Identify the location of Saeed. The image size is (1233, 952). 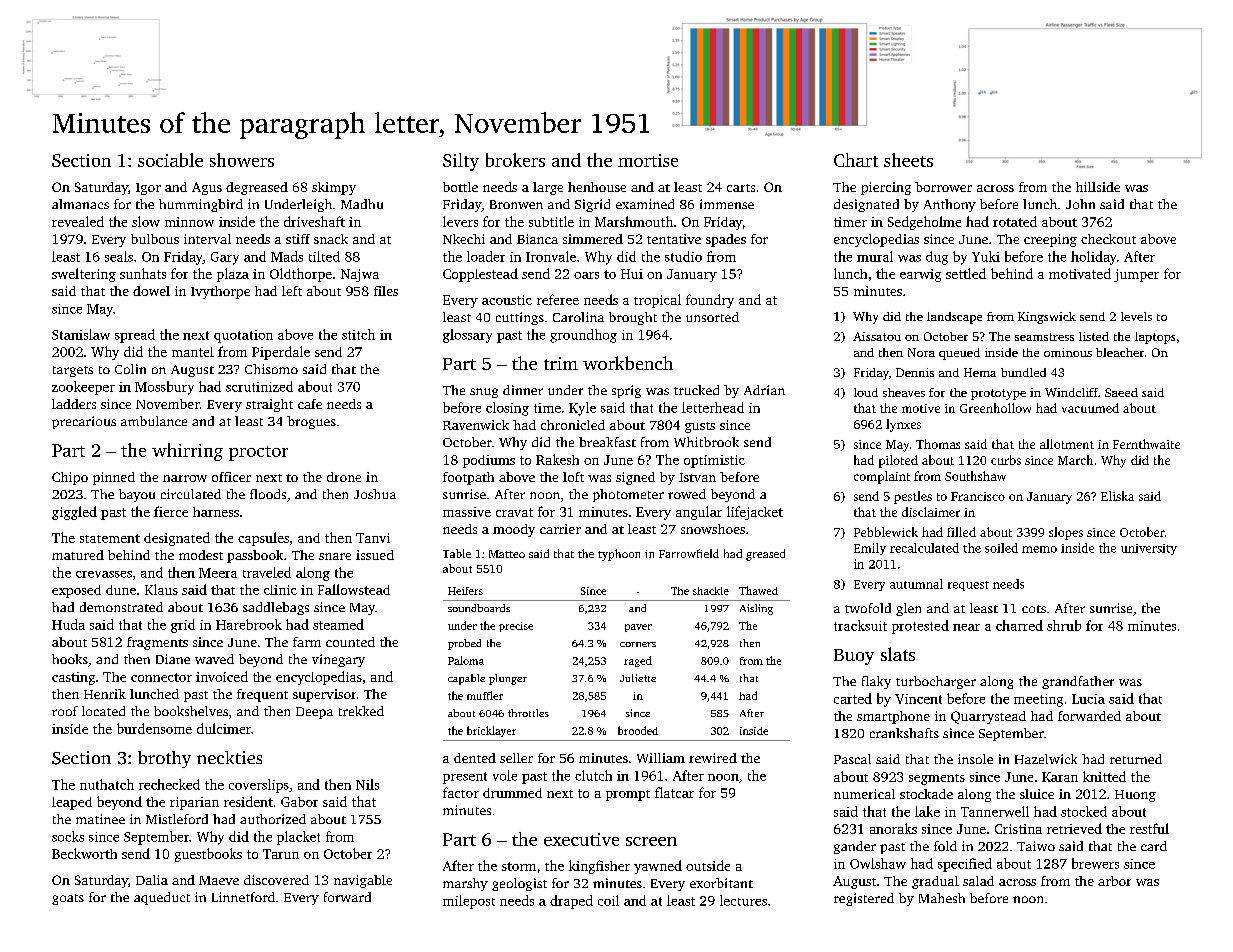
(1121, 392).
